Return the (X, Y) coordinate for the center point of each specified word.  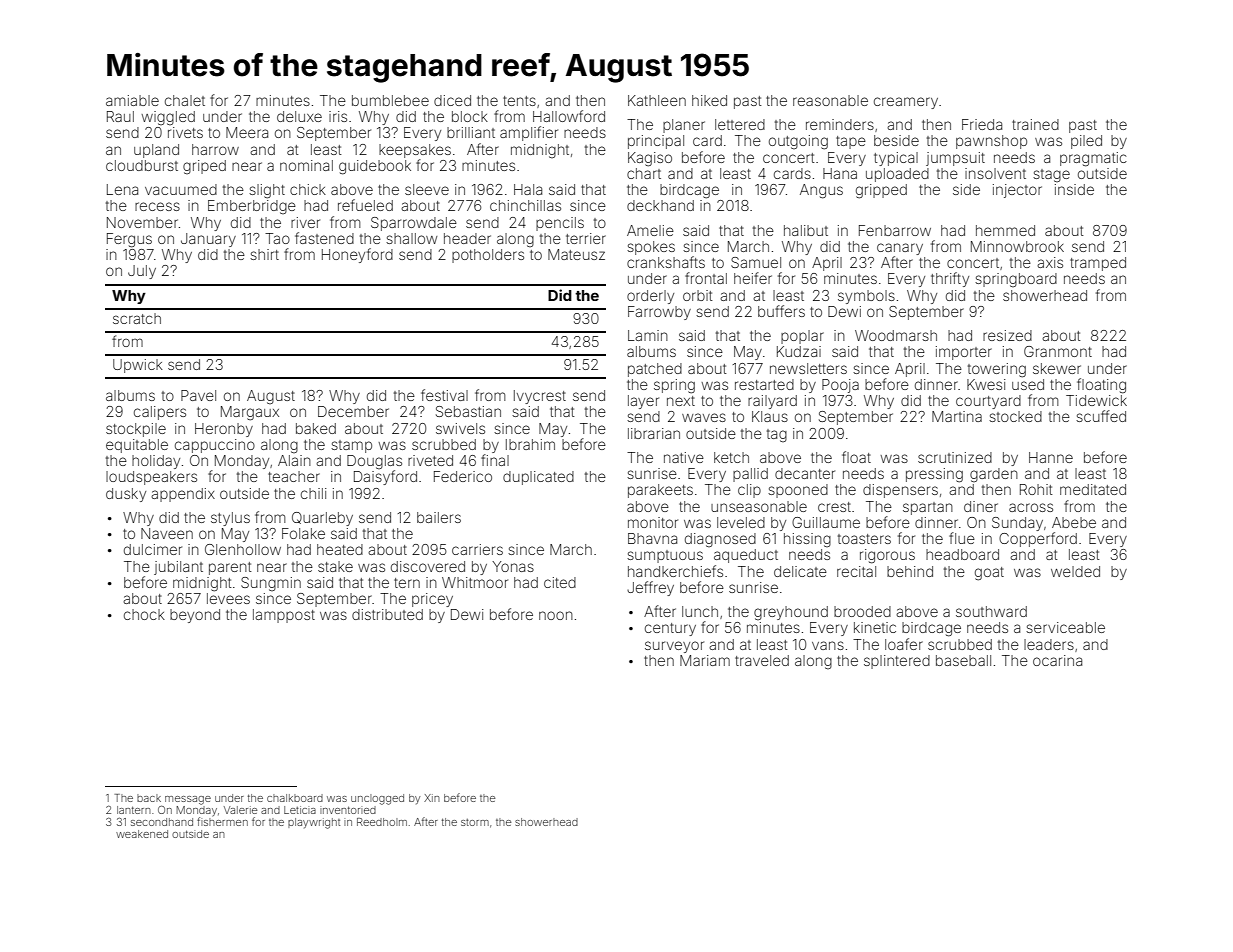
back (149, 798)
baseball (963, 660)
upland (156, 151)
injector (1017, 191)
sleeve (427, 189)
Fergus (129, 240)
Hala (528, 189)
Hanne (1051, 457)
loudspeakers (151, 478)
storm (475, 822)
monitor (653, 522)
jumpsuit (955, 159)
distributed (387, 614)
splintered (897, 662)
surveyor (674, 647)
